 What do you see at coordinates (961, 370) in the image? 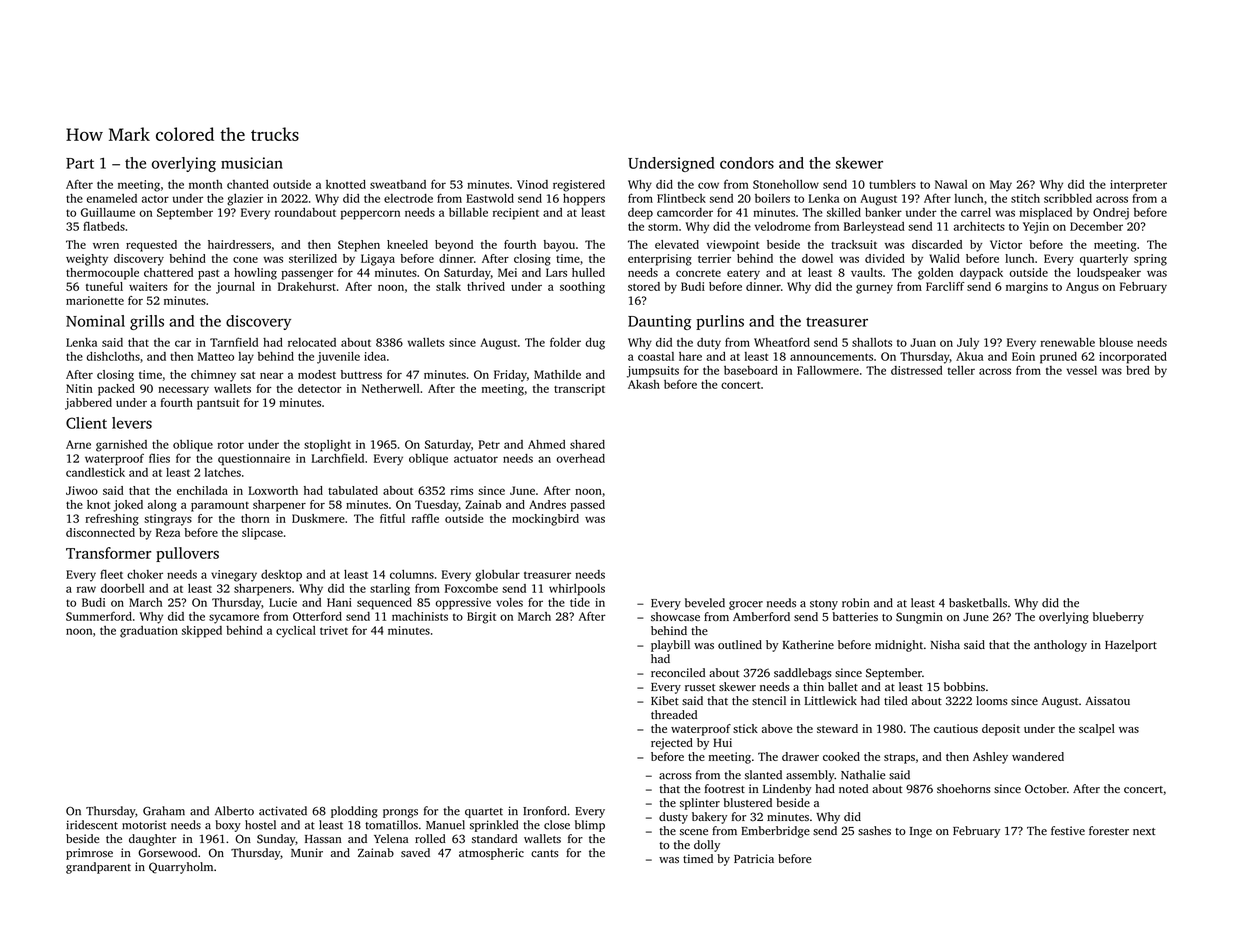
I see `teller` at bounding box center [961, 370].
